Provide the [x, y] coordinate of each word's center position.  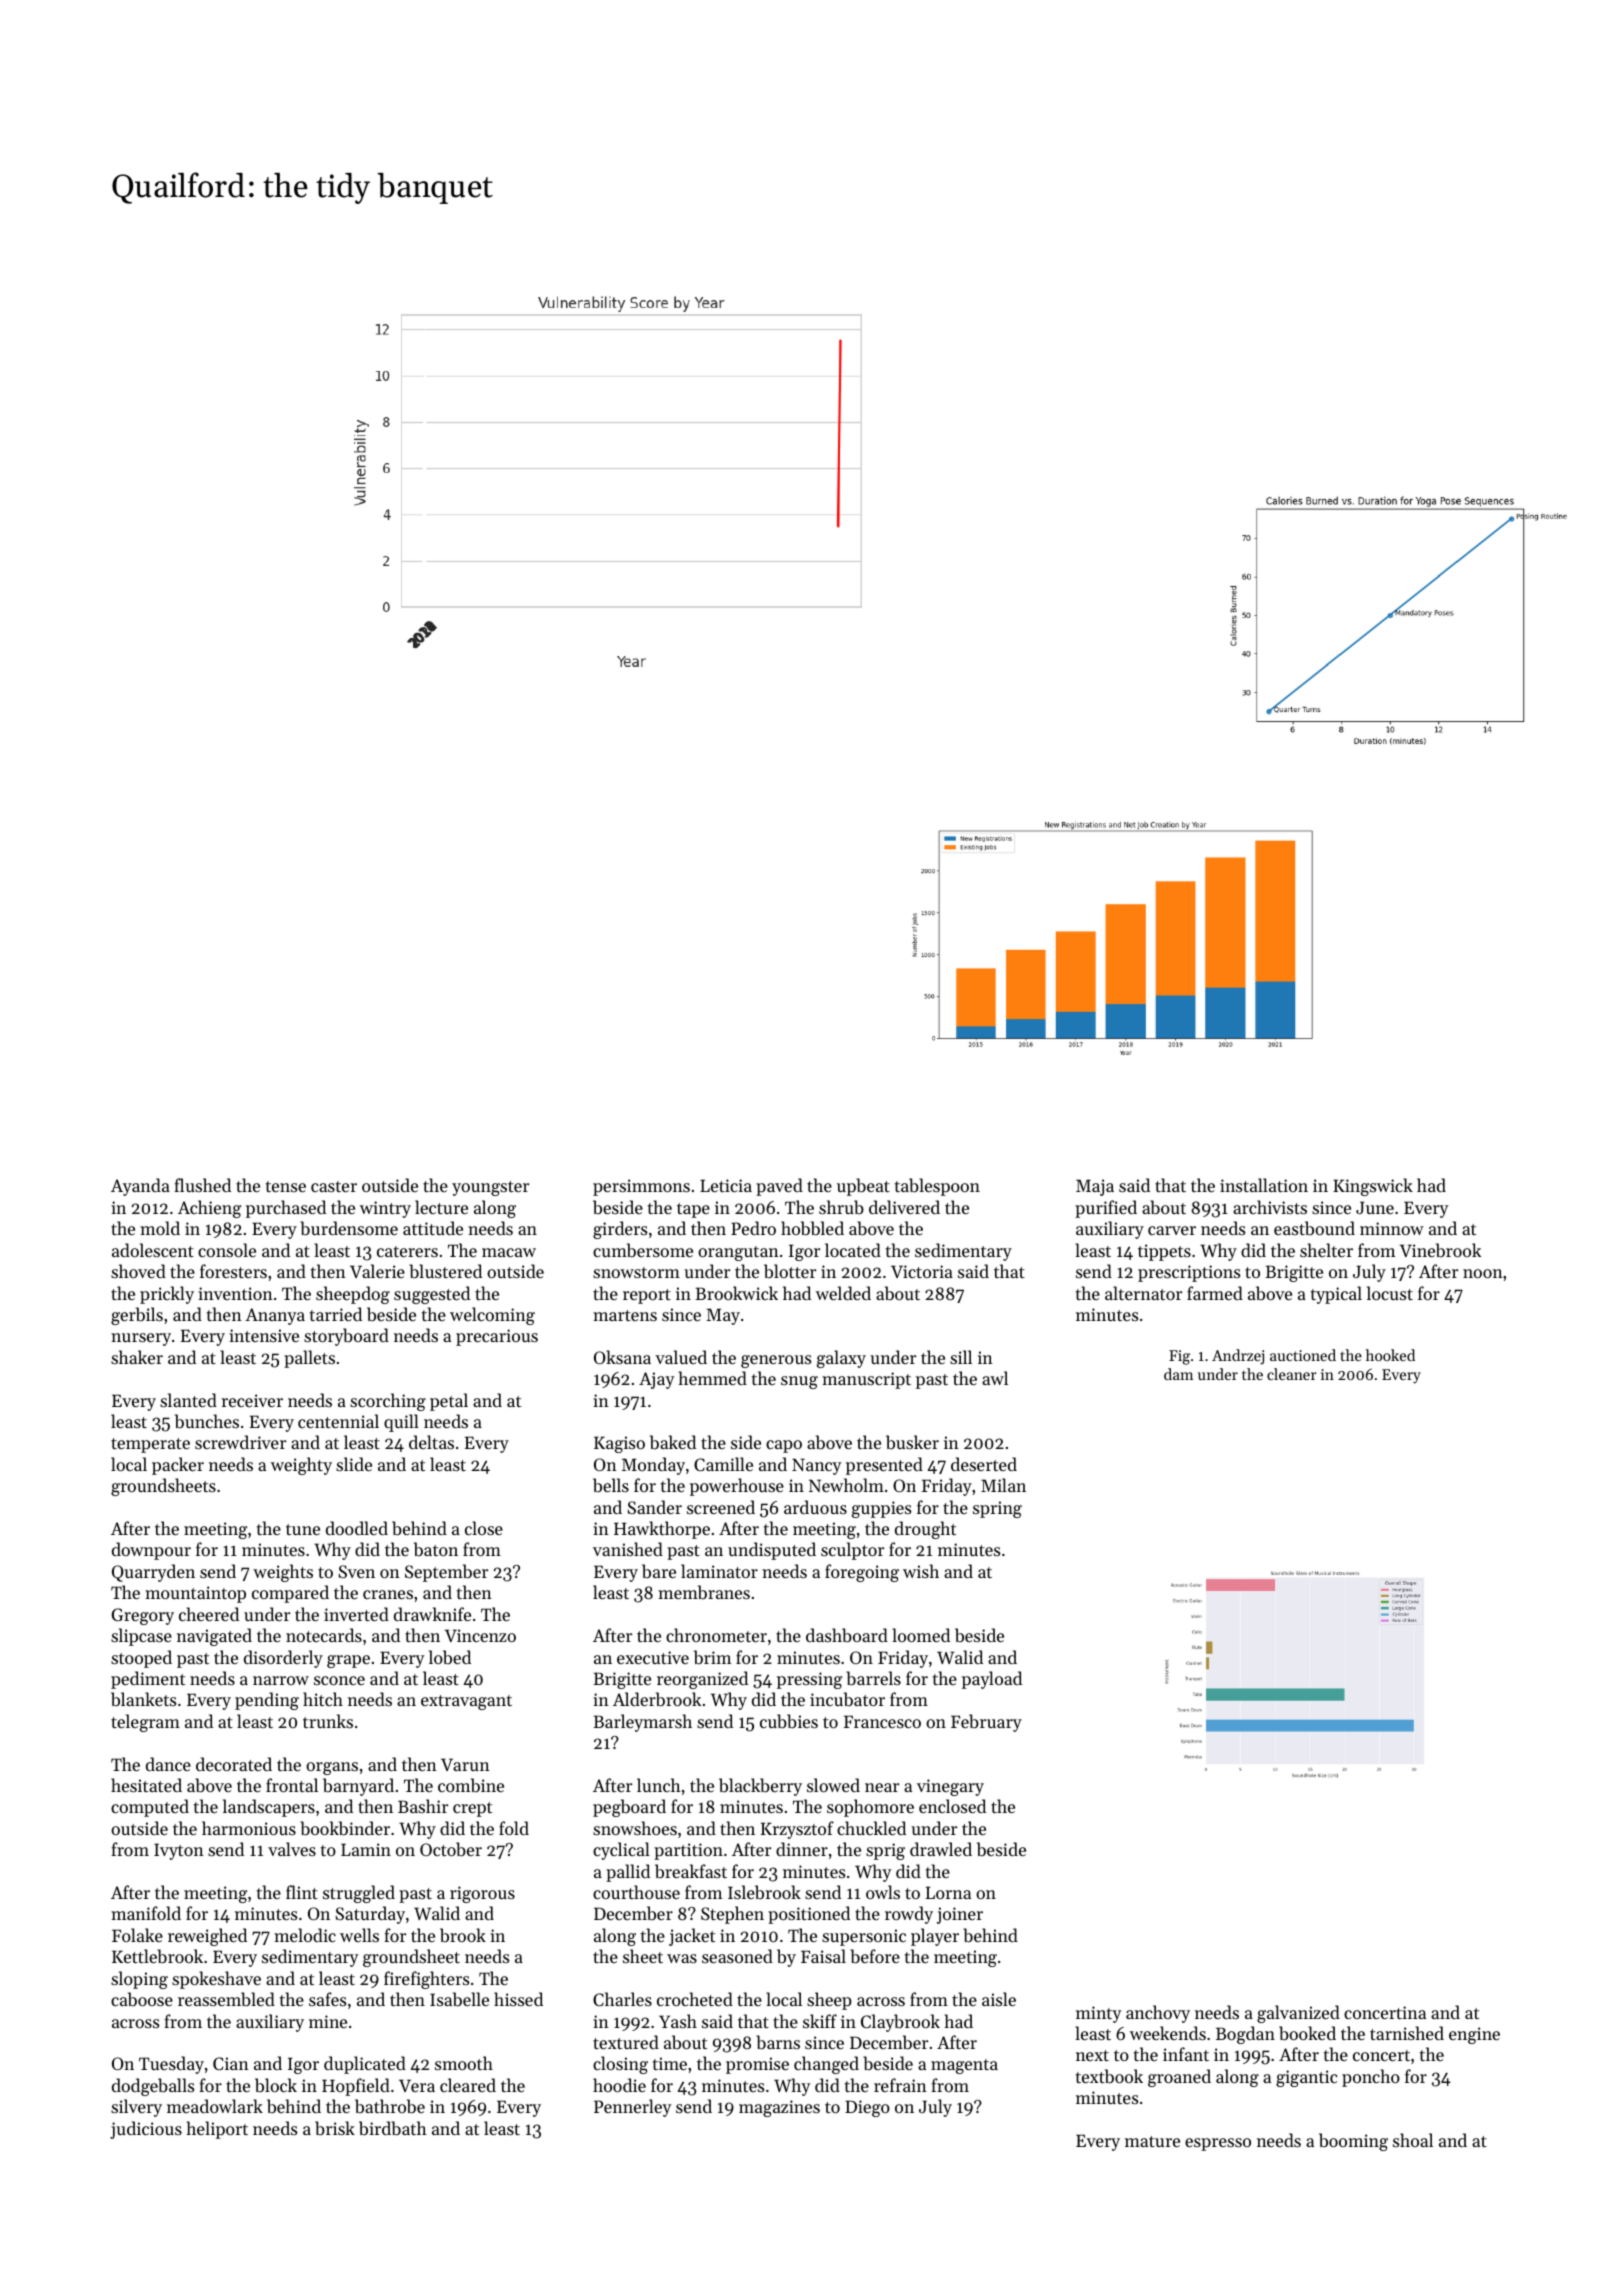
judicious [146, 2130]
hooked [1390, 1355]
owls [883, 1892]
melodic [305, 1935]
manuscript [866, 1380]
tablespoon [937, 1187]
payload [992, 1680]
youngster [490, 1188]
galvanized [1298, 2014]
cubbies [789, 1721]
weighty [301, 1466]
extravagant [466, 1702]
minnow [1392, 1228]
